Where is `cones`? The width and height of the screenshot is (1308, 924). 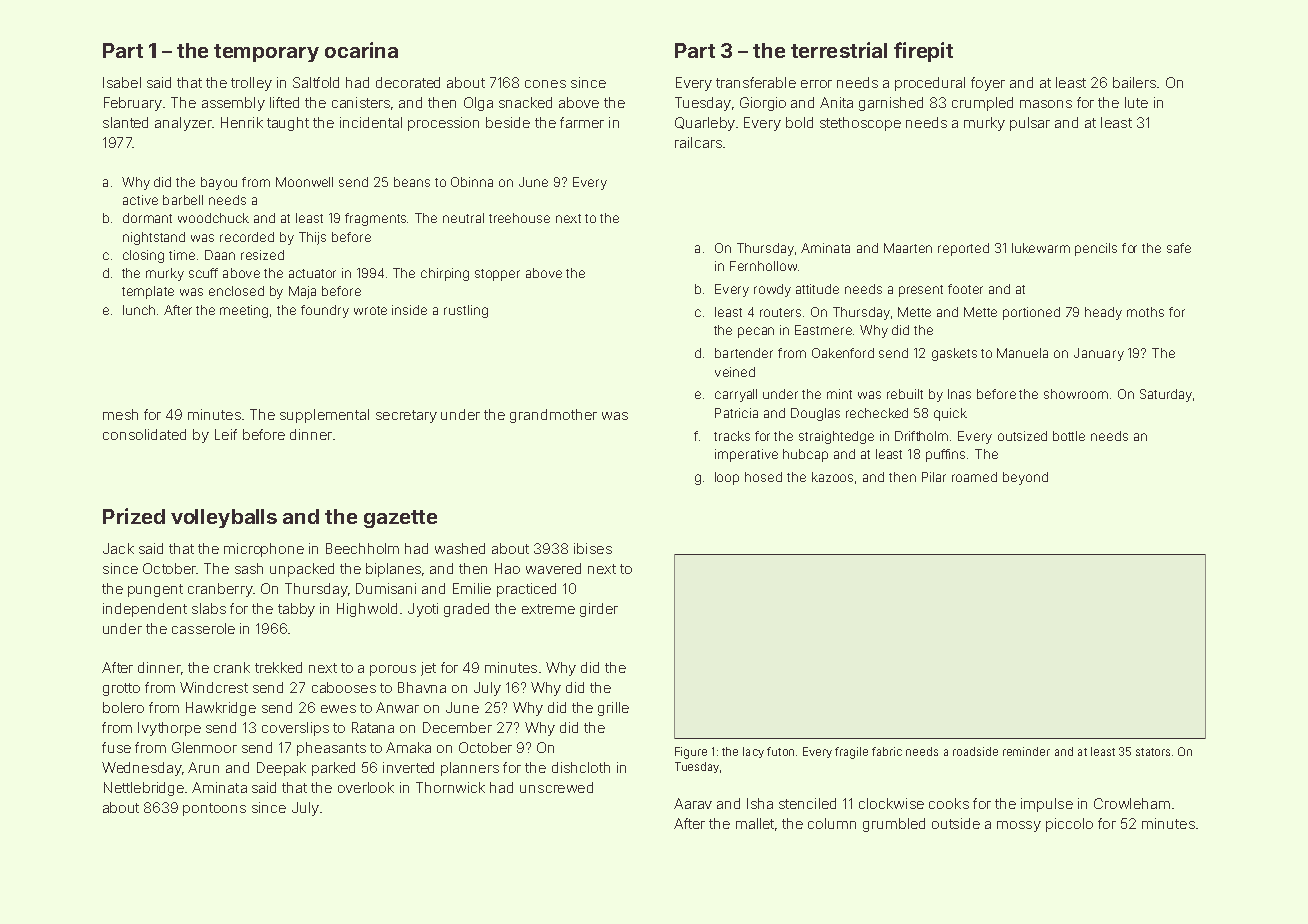 cones is located at coordinates (545, 84).
